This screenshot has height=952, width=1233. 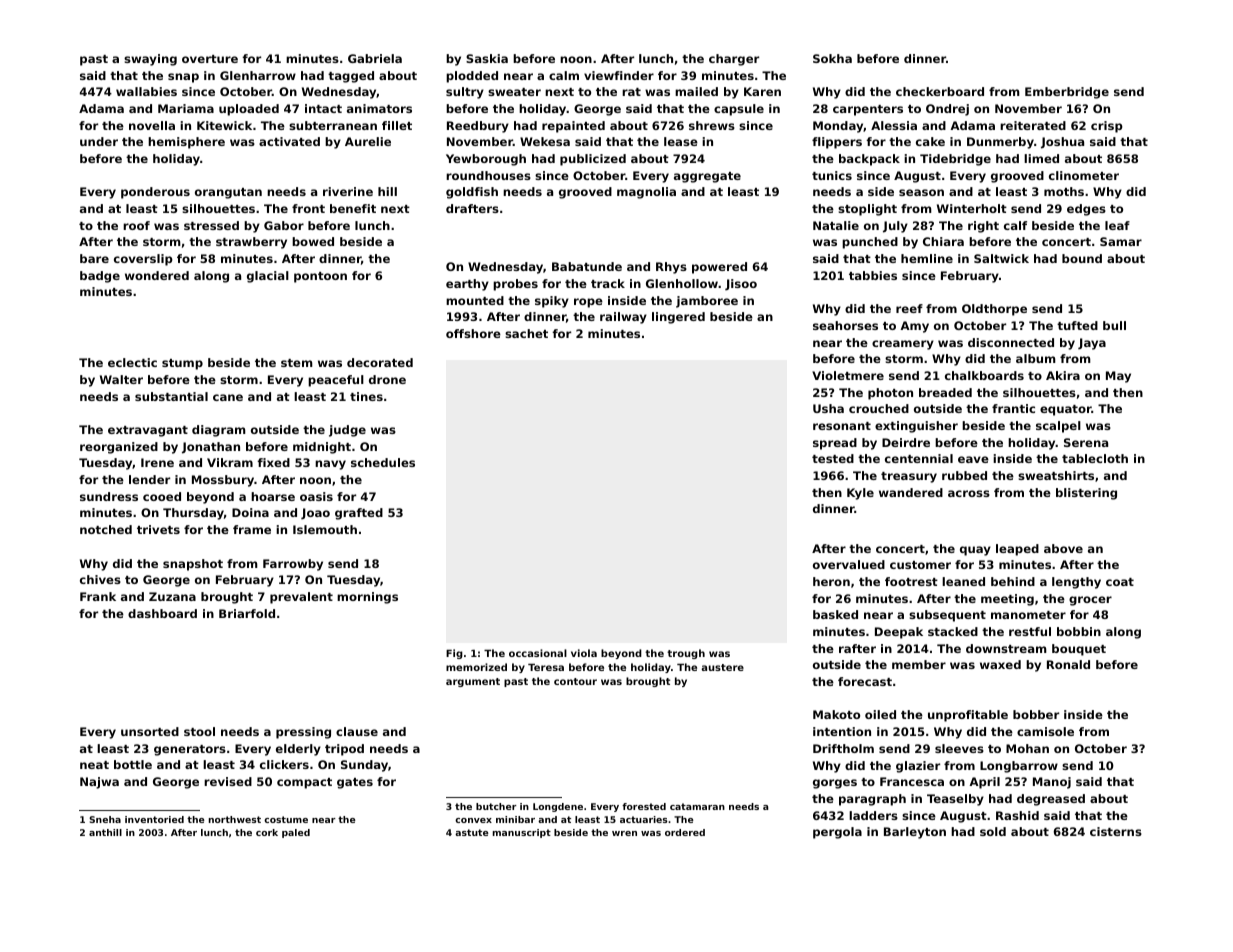 I want to click on paled, so click(x=296, y=833).
